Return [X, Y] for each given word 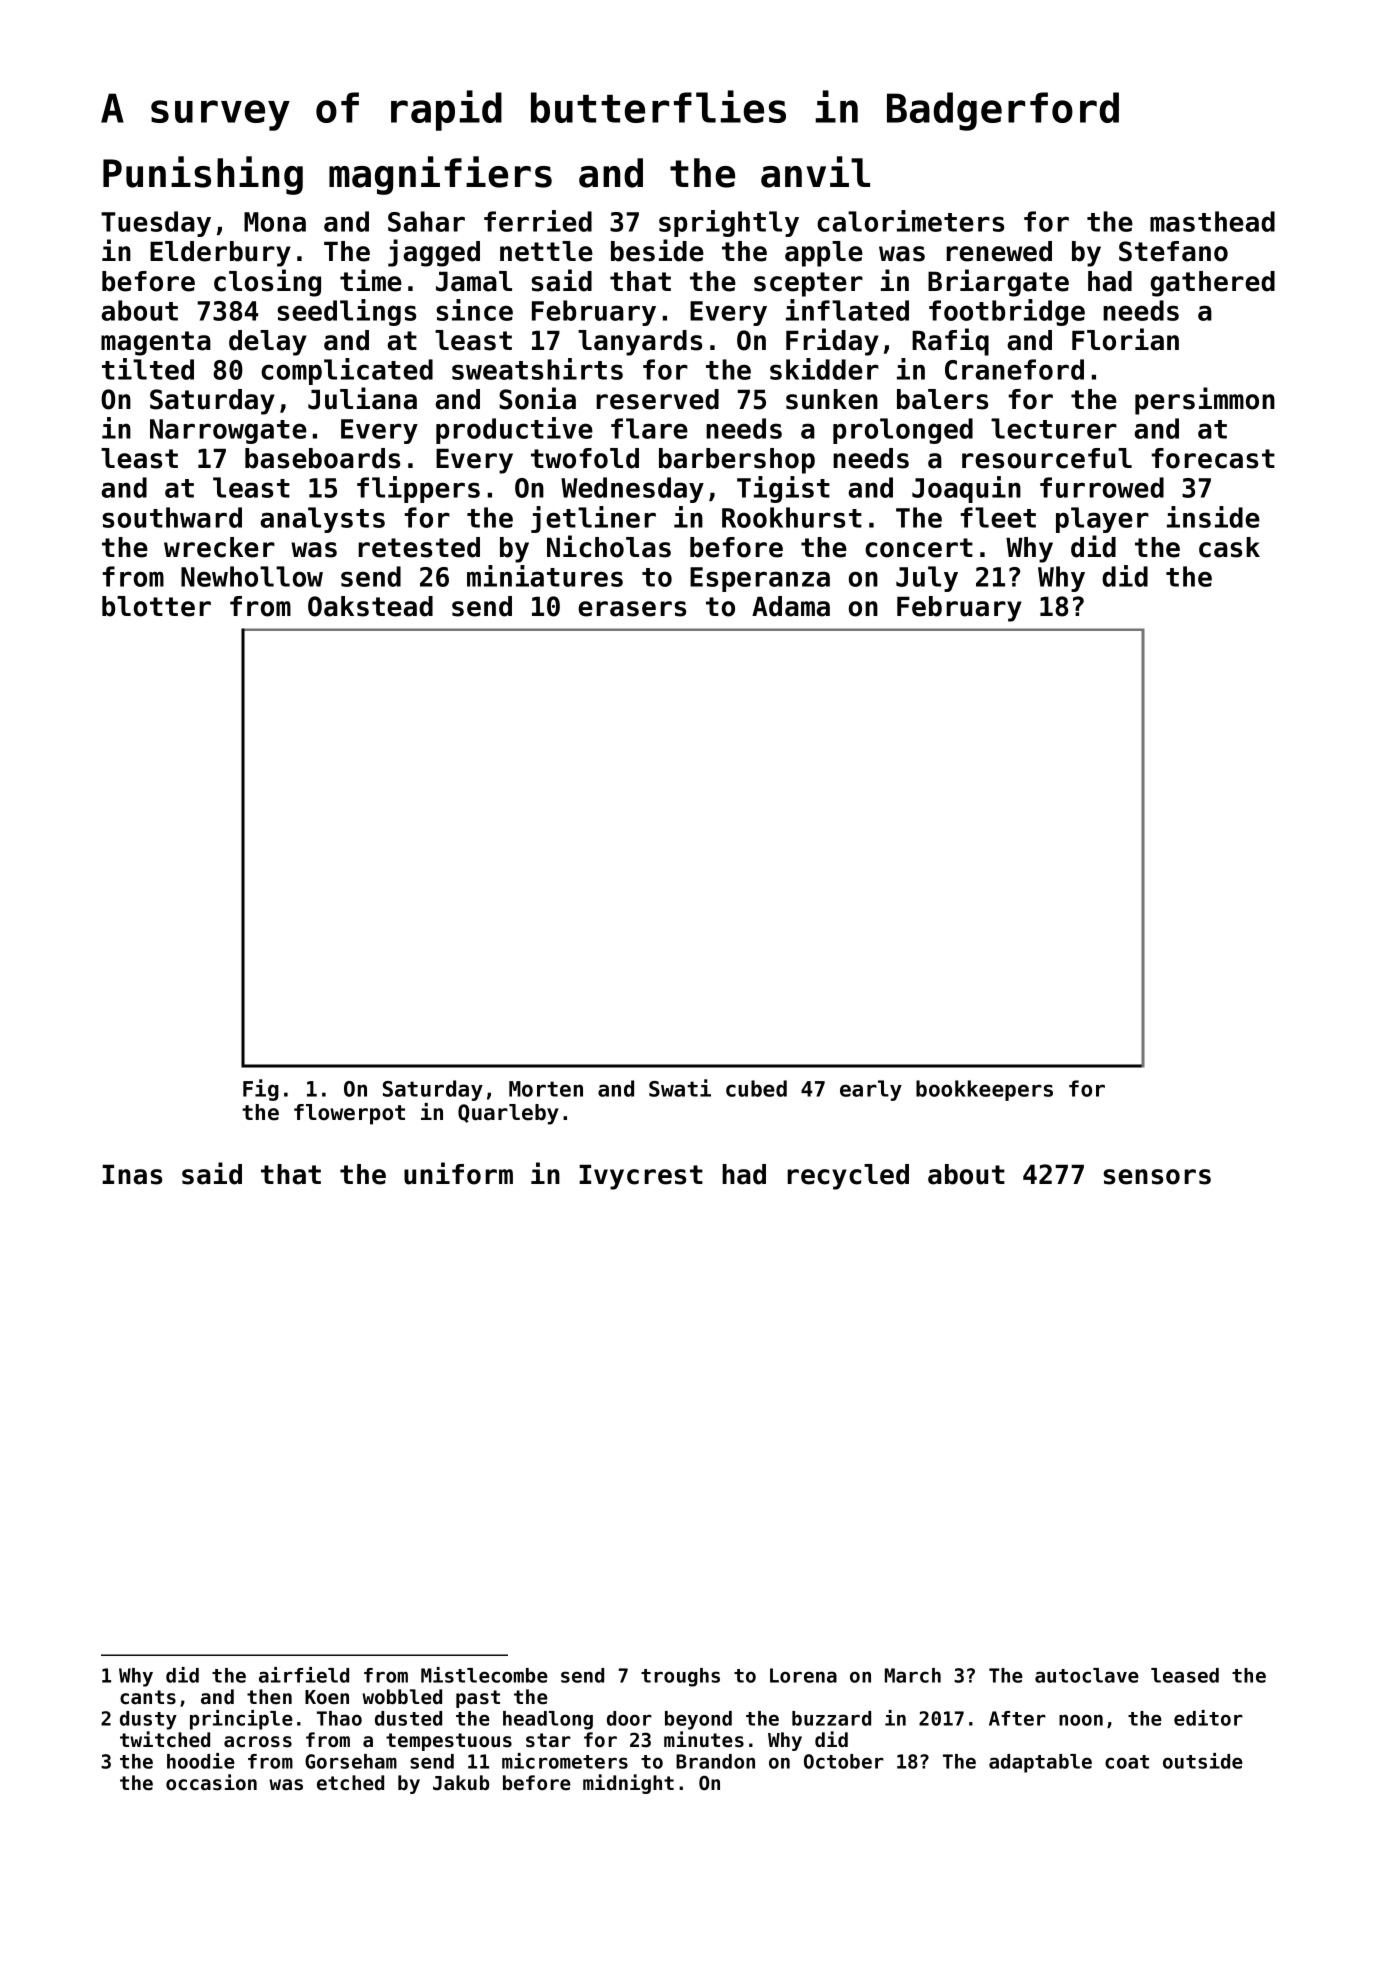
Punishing [203, 175]
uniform [458, 1173]
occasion [211, 1782]
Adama [791, 606]
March [913, 1675]
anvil [815, 172]
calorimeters [910, 221]
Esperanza [760, 579]
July [927, 579]
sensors [1157, 1177]
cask [1229, 547]
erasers [632, 609]
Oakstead [370, 606]
